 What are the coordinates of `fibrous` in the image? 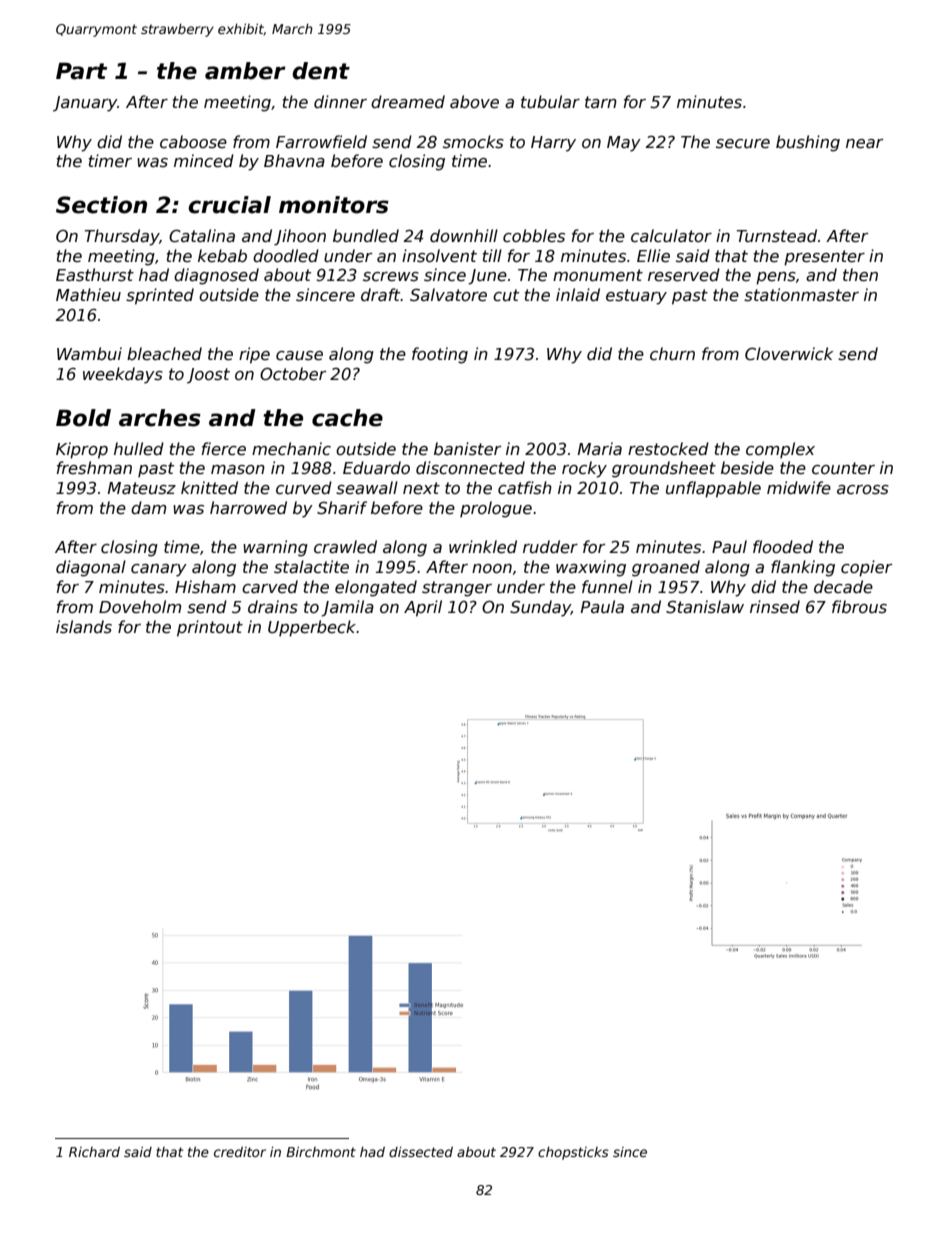 It's located at (859, 606).
